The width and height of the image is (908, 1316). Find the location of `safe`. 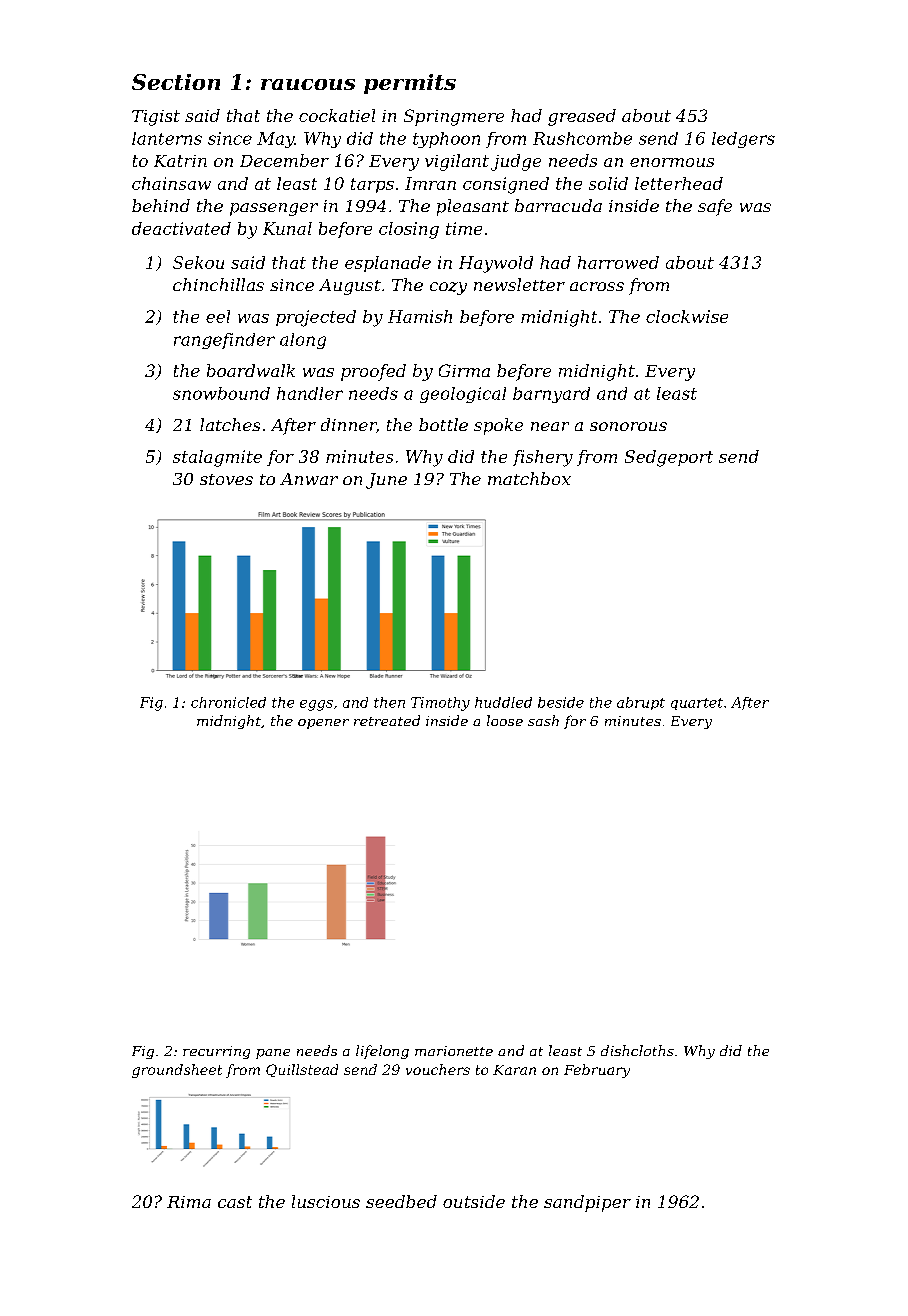

safe is located at coordinates (715, 207).
